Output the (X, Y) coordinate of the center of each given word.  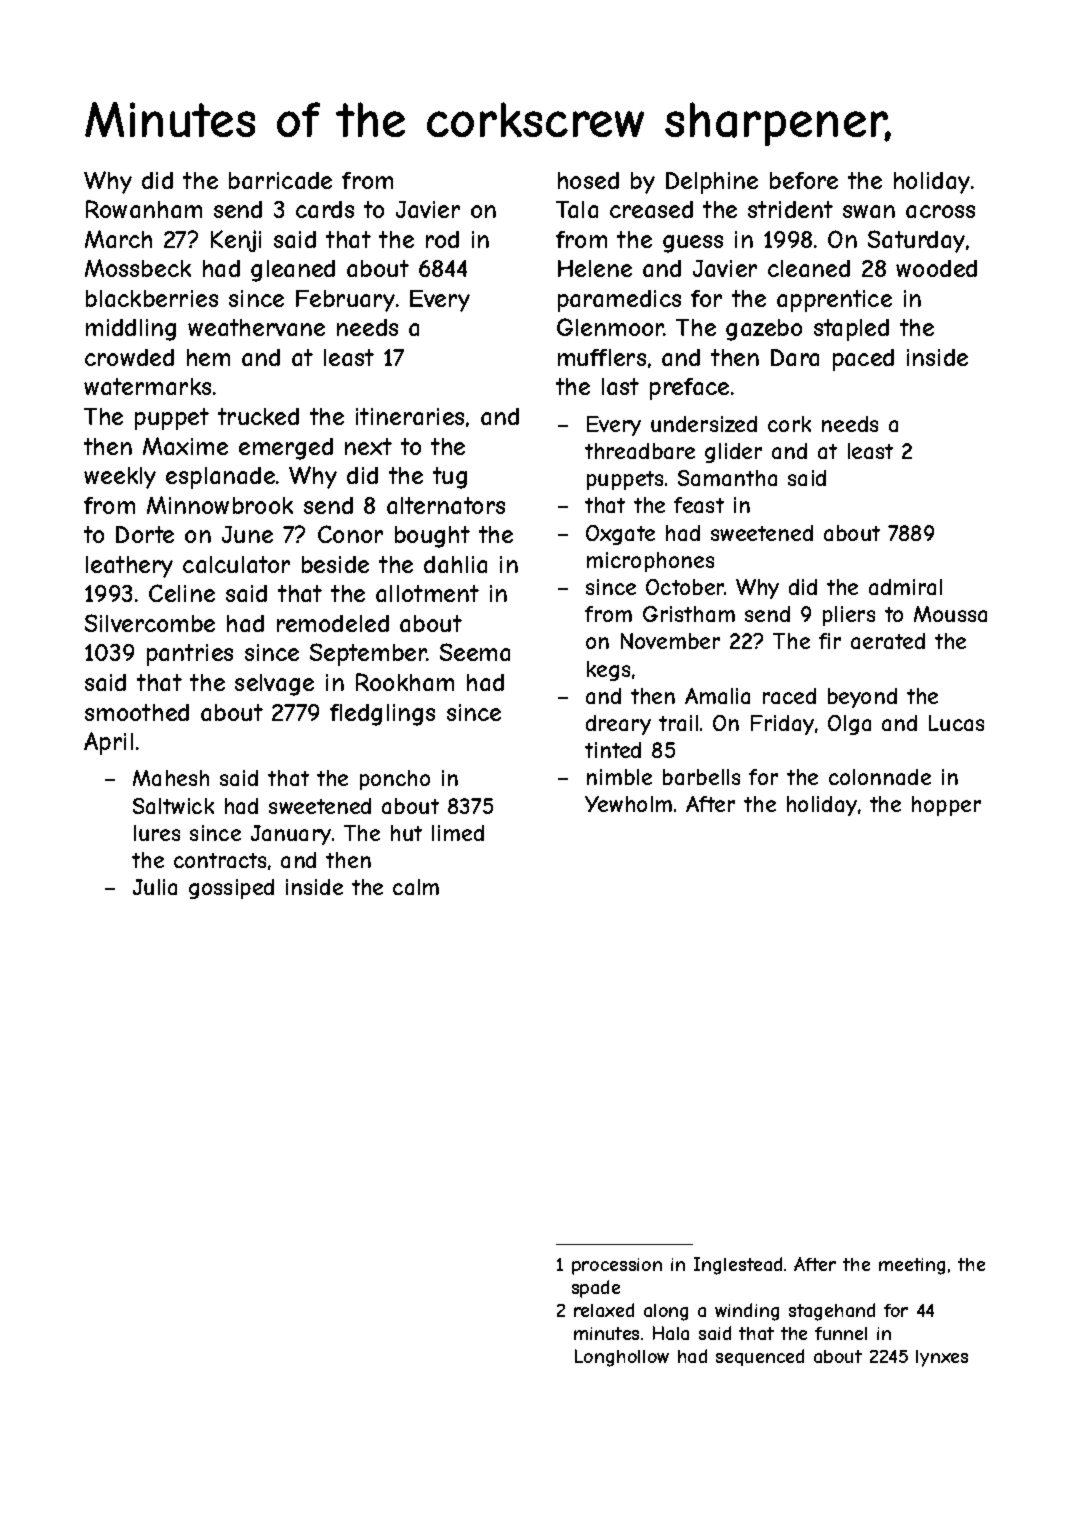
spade (596, 1289)
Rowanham (144, 209)
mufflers (602, 357)
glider (733, 453)
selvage (274, 685)
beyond (862, 698)
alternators (446, 505)
